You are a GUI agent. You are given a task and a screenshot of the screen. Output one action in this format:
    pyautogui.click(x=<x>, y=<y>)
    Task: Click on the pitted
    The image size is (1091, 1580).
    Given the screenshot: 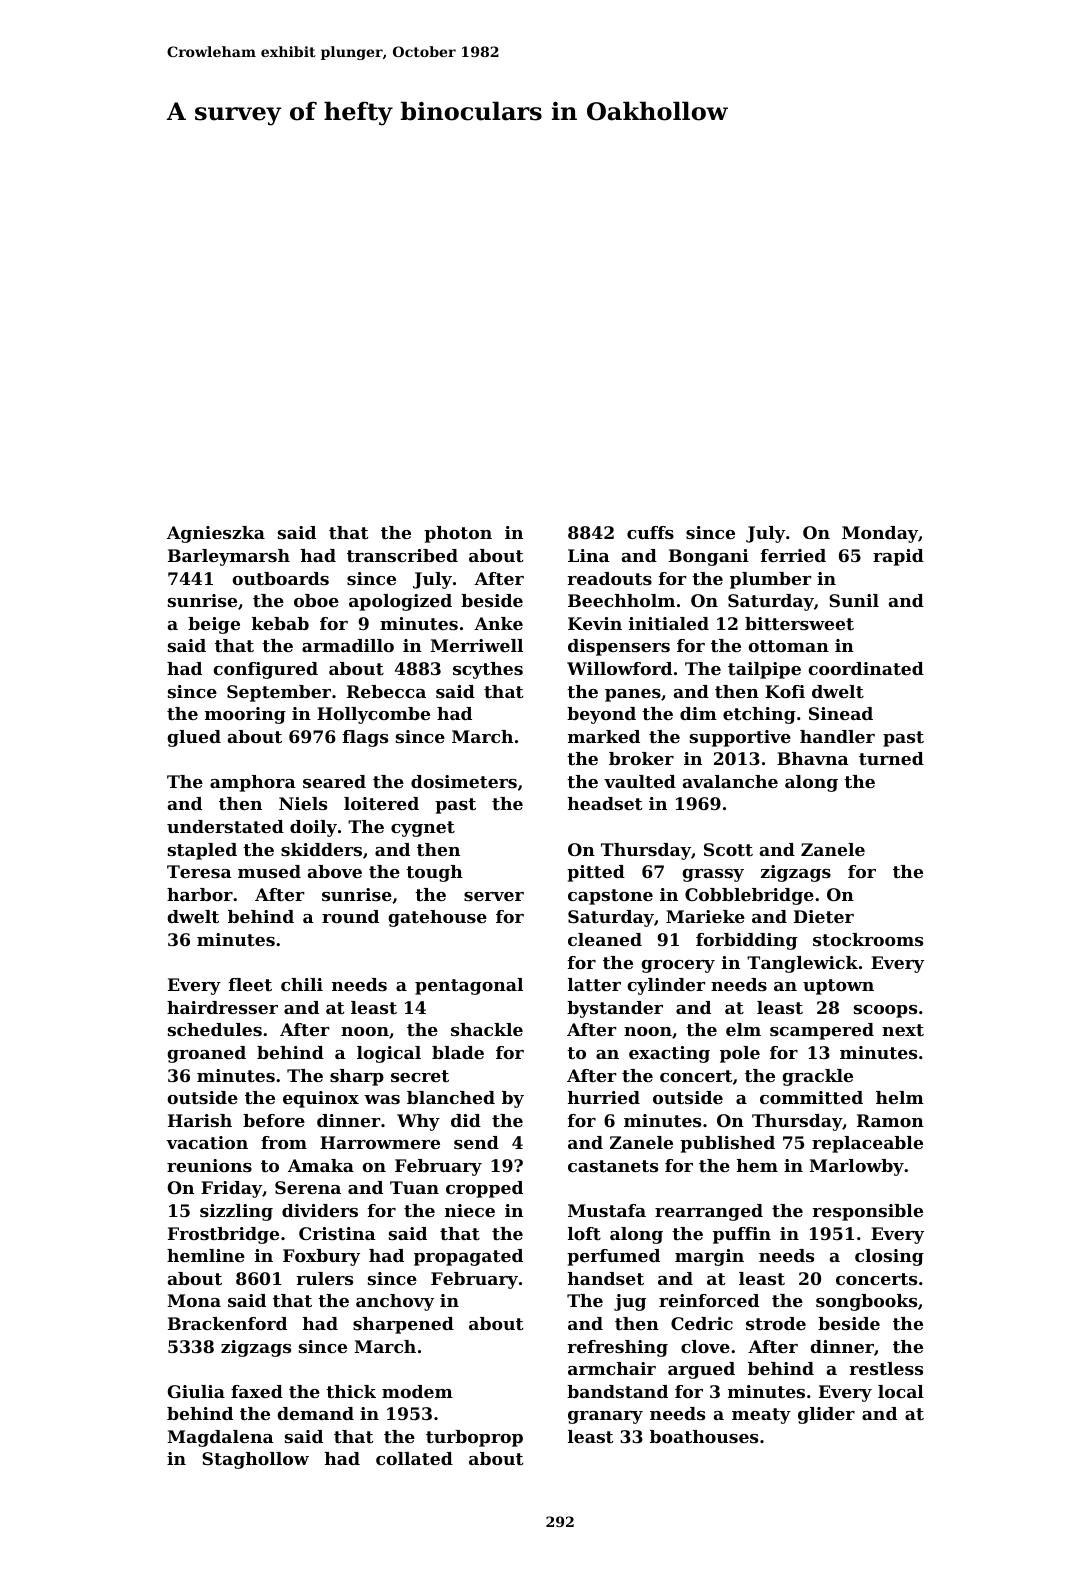 What is the action you would take?
    pyautogui.click(x=596, y=873)
